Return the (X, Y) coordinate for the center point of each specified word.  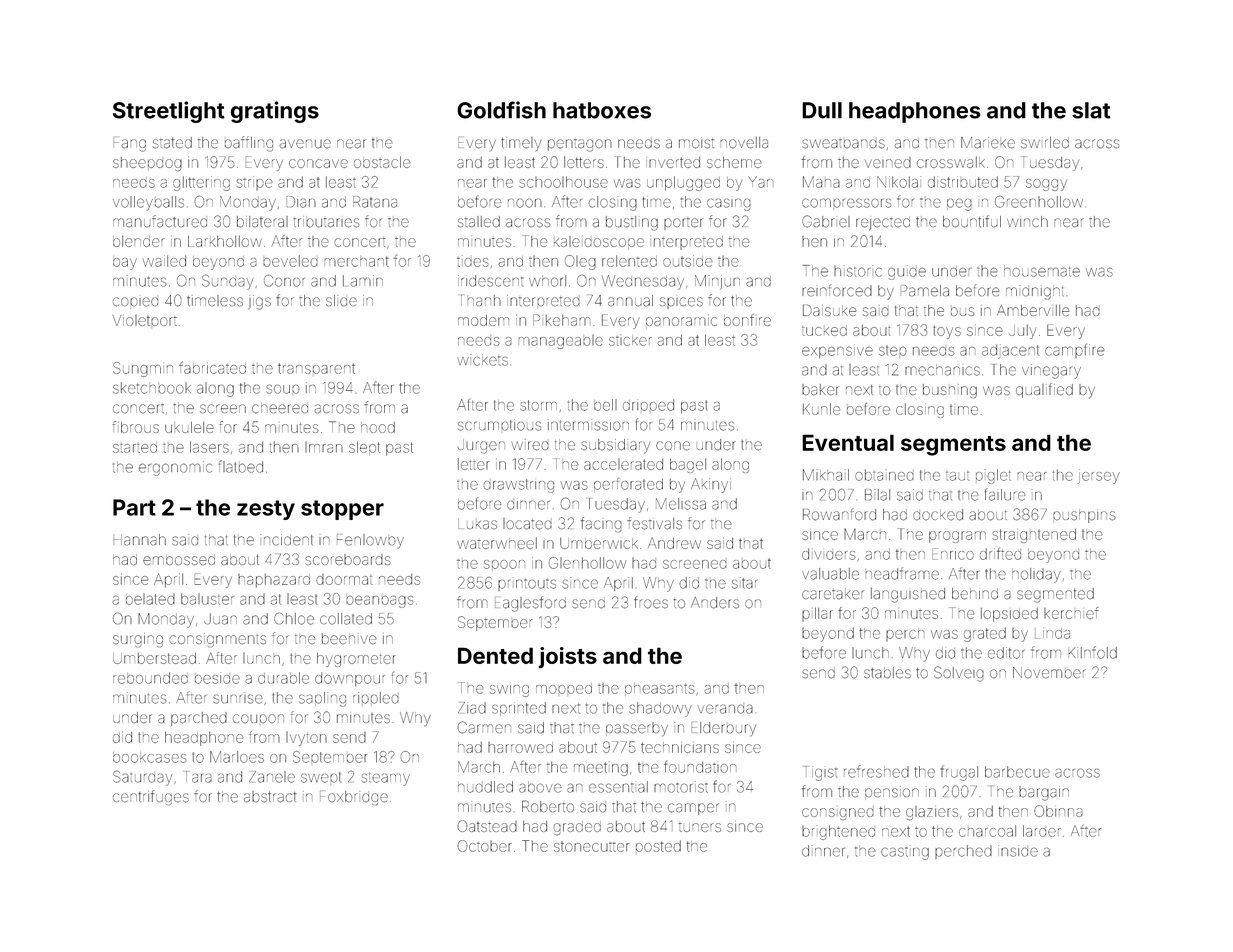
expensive (837, 351)
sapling (322, 699)
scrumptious (499, 425)
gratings (275, 112)
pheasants (660, 689)
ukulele (189, 427)
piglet (993, 476)
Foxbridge (354, 798)
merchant (356, 261)
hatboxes (602, 110)
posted (658, 846)
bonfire (747, 320)
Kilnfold (1093, 652)
